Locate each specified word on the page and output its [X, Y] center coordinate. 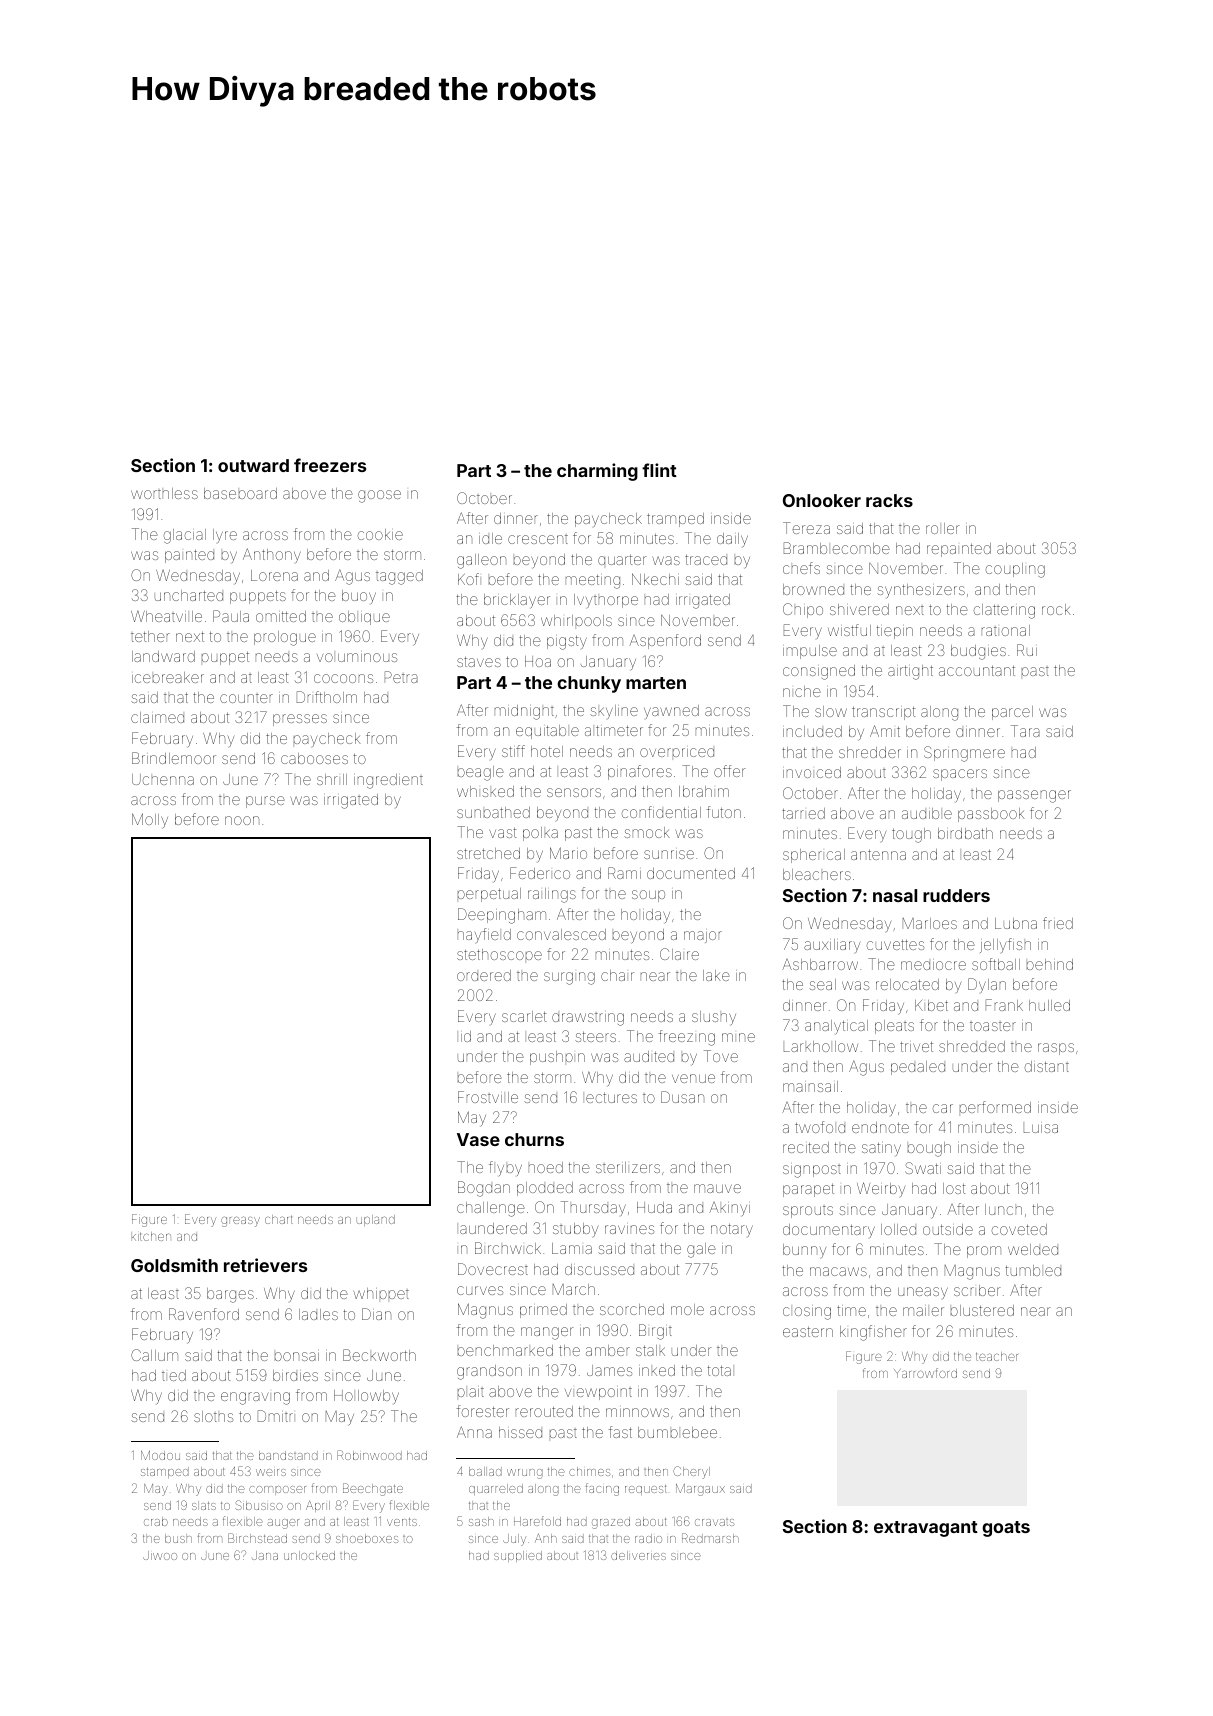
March [574, 1289]
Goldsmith [174, 1265]
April [318, 1506]
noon [242, 820]
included [812, 731]
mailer [923, 1311]
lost [954, 1188]
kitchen [151, 1236]
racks [889, 500]
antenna [878, 855]
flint [659, 470]
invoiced [812, 772]
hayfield [484, 935]
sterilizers [628, 1167]
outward [253, 465]
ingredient [388, 781]
